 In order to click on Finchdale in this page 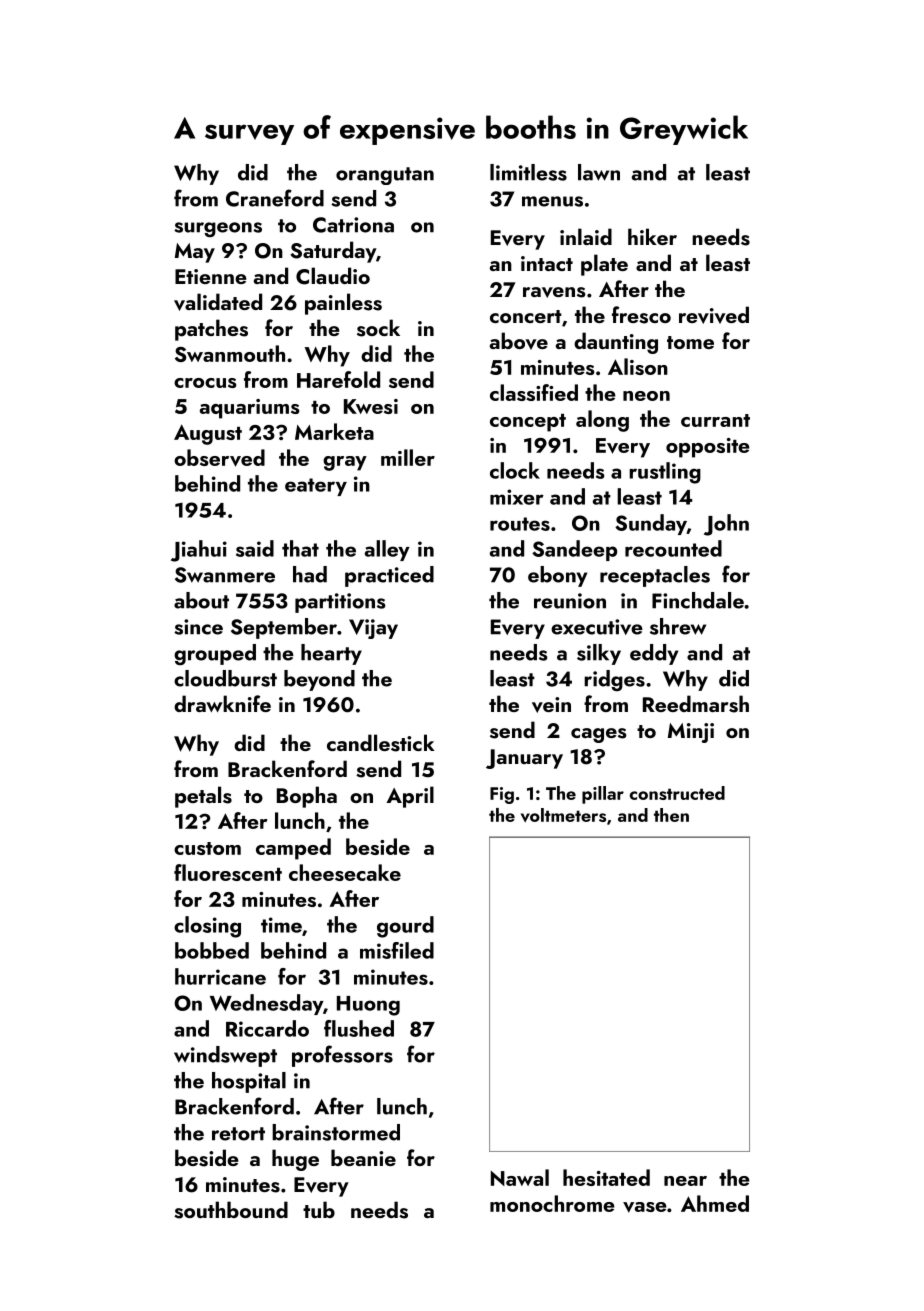, I will do `click(698, 600)`.
